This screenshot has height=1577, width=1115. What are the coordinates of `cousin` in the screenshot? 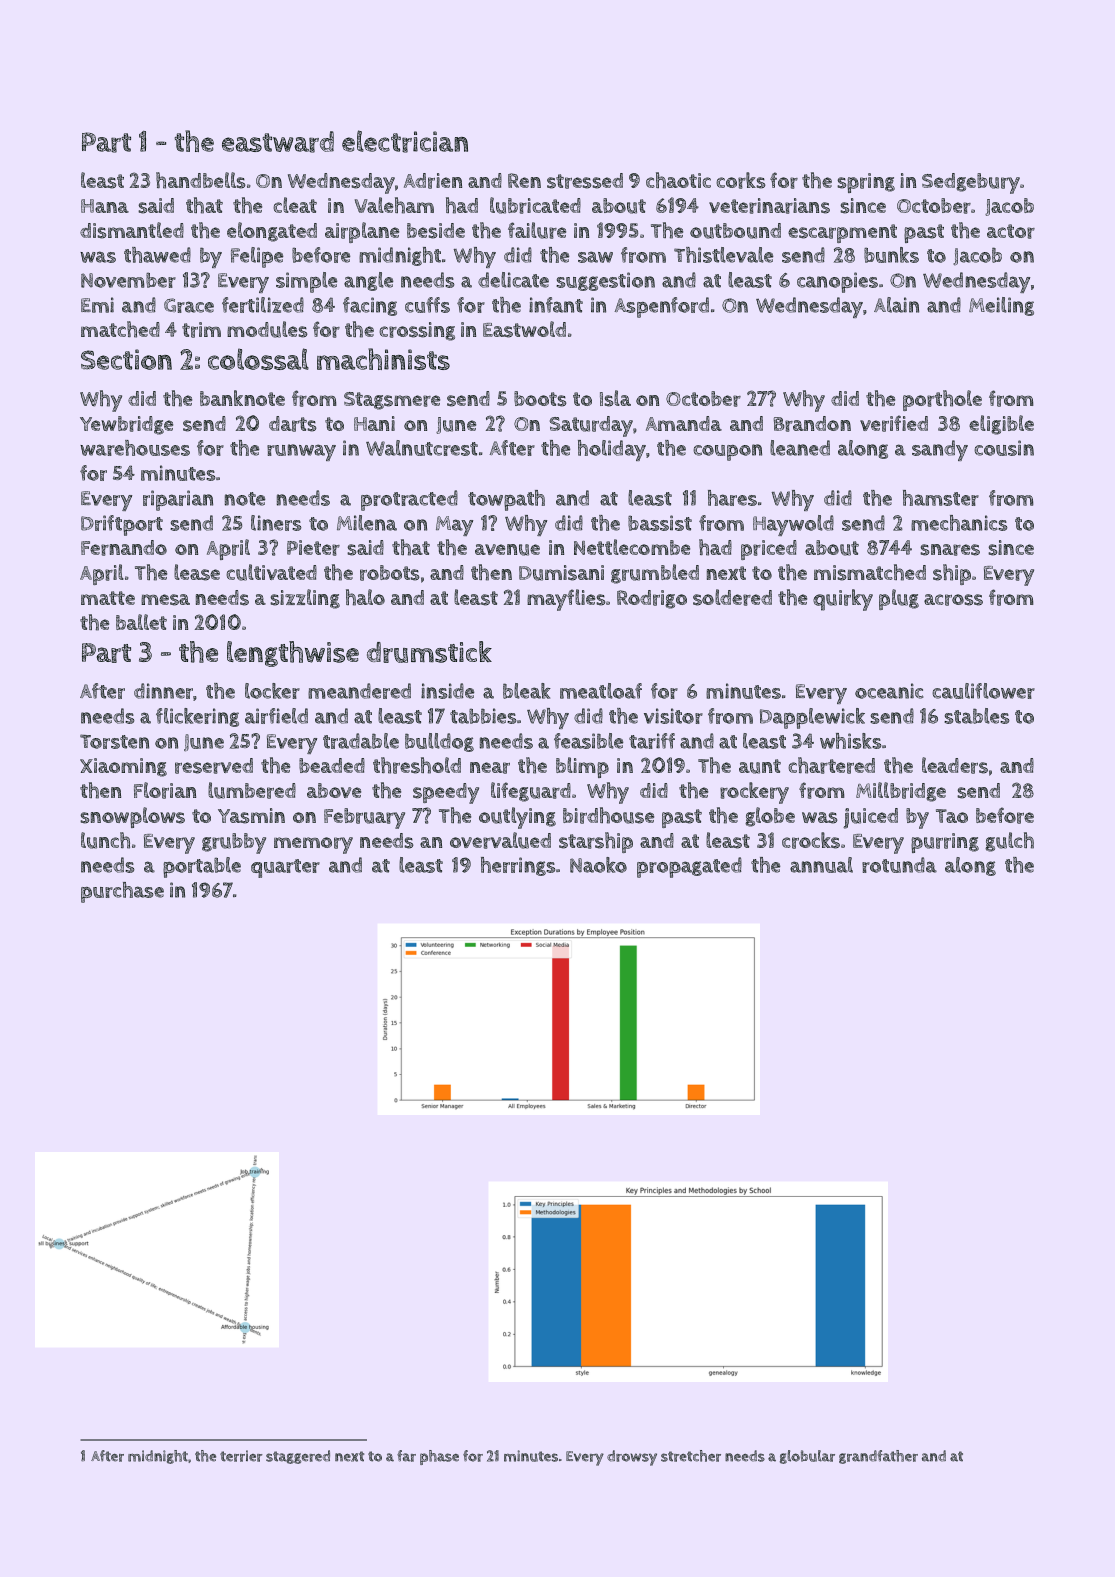 It's located at (1004, 448).
